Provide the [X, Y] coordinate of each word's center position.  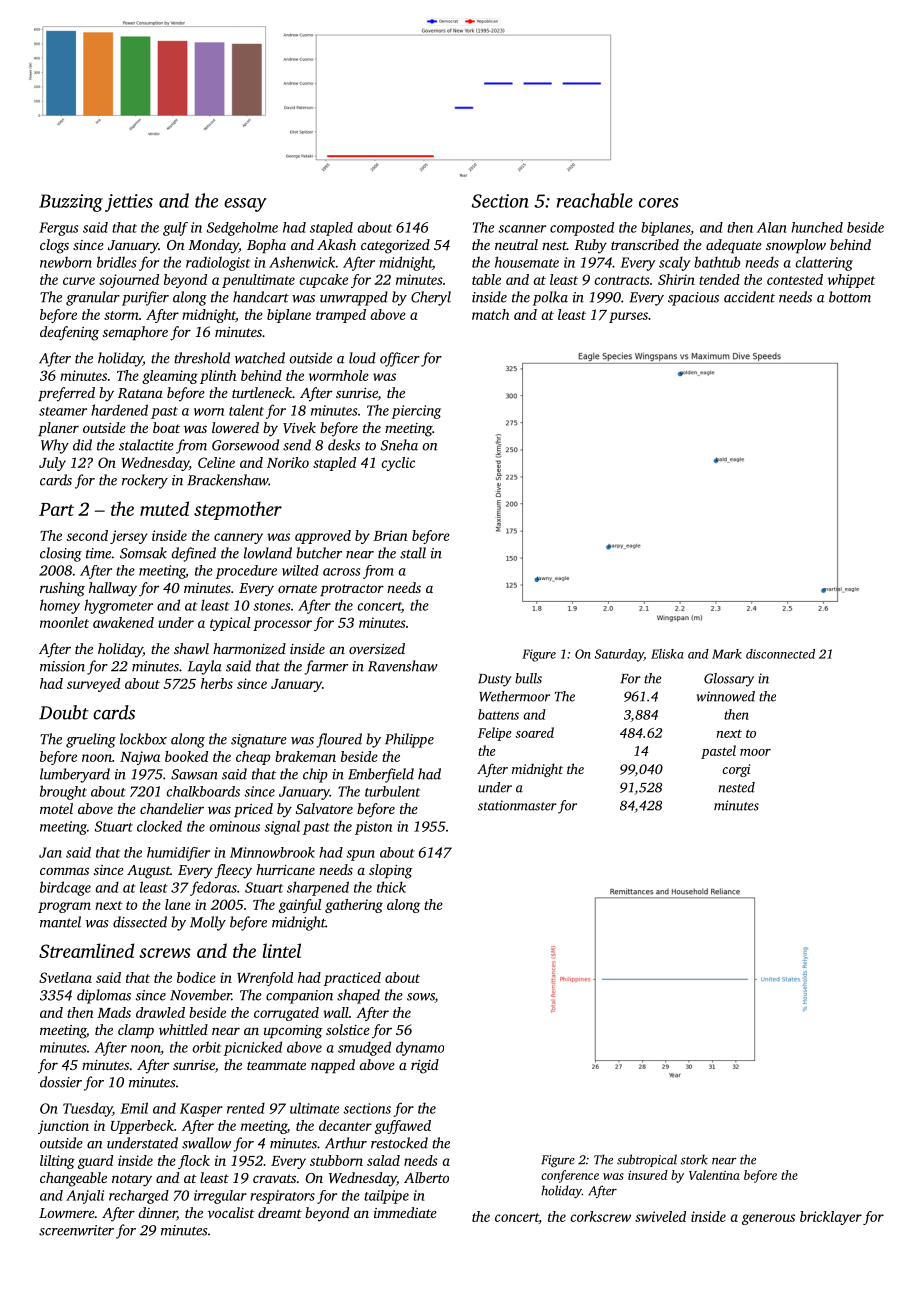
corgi [736, 770]
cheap [253, 758]
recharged [139, 1197]
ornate [297, 588]
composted [582, 229]
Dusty [494, 680]
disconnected [780, 654]
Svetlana [65, 977]
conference [570, 1176]
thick [391, 887]
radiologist [218, 263]
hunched [817, 227]
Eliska [667, 654]
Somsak [143, 553]
